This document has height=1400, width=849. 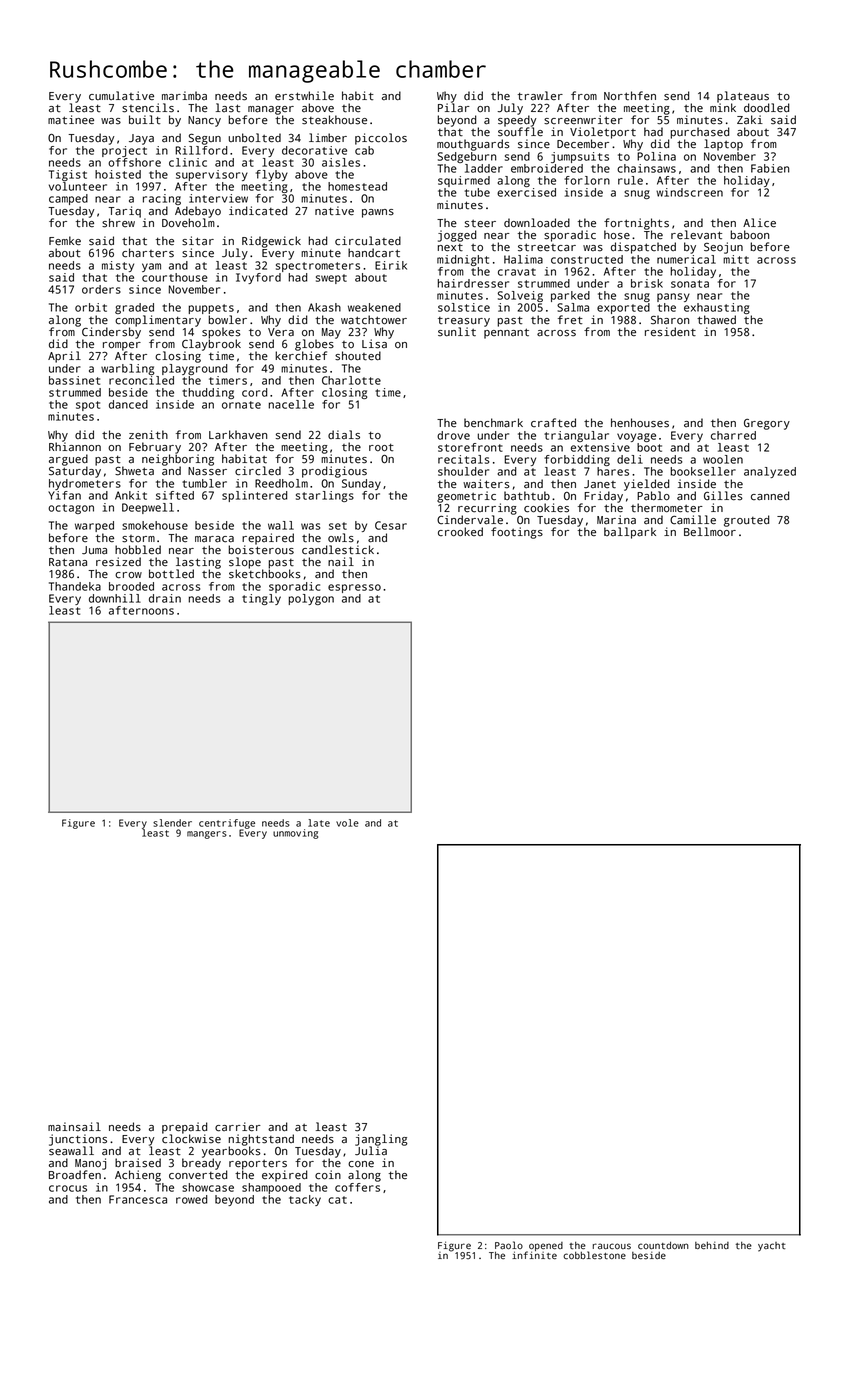 I want to click on vole, so click(x=347, y=823).
